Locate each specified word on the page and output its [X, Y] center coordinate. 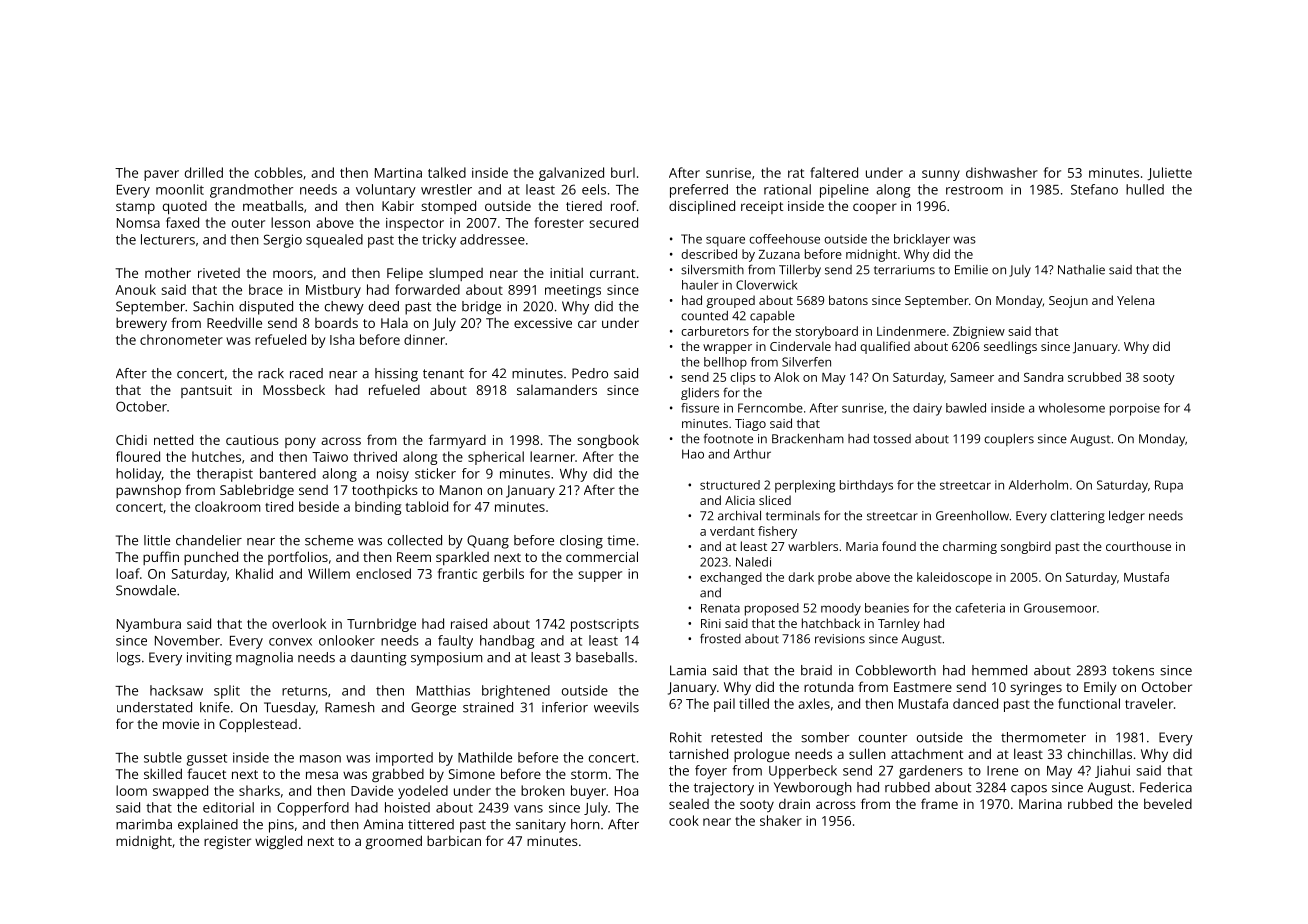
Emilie [971, 270]
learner [552, 456]
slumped [456, 274]
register [227, 842]
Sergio [282, 241]
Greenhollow [972, 516]
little [157, 540]
